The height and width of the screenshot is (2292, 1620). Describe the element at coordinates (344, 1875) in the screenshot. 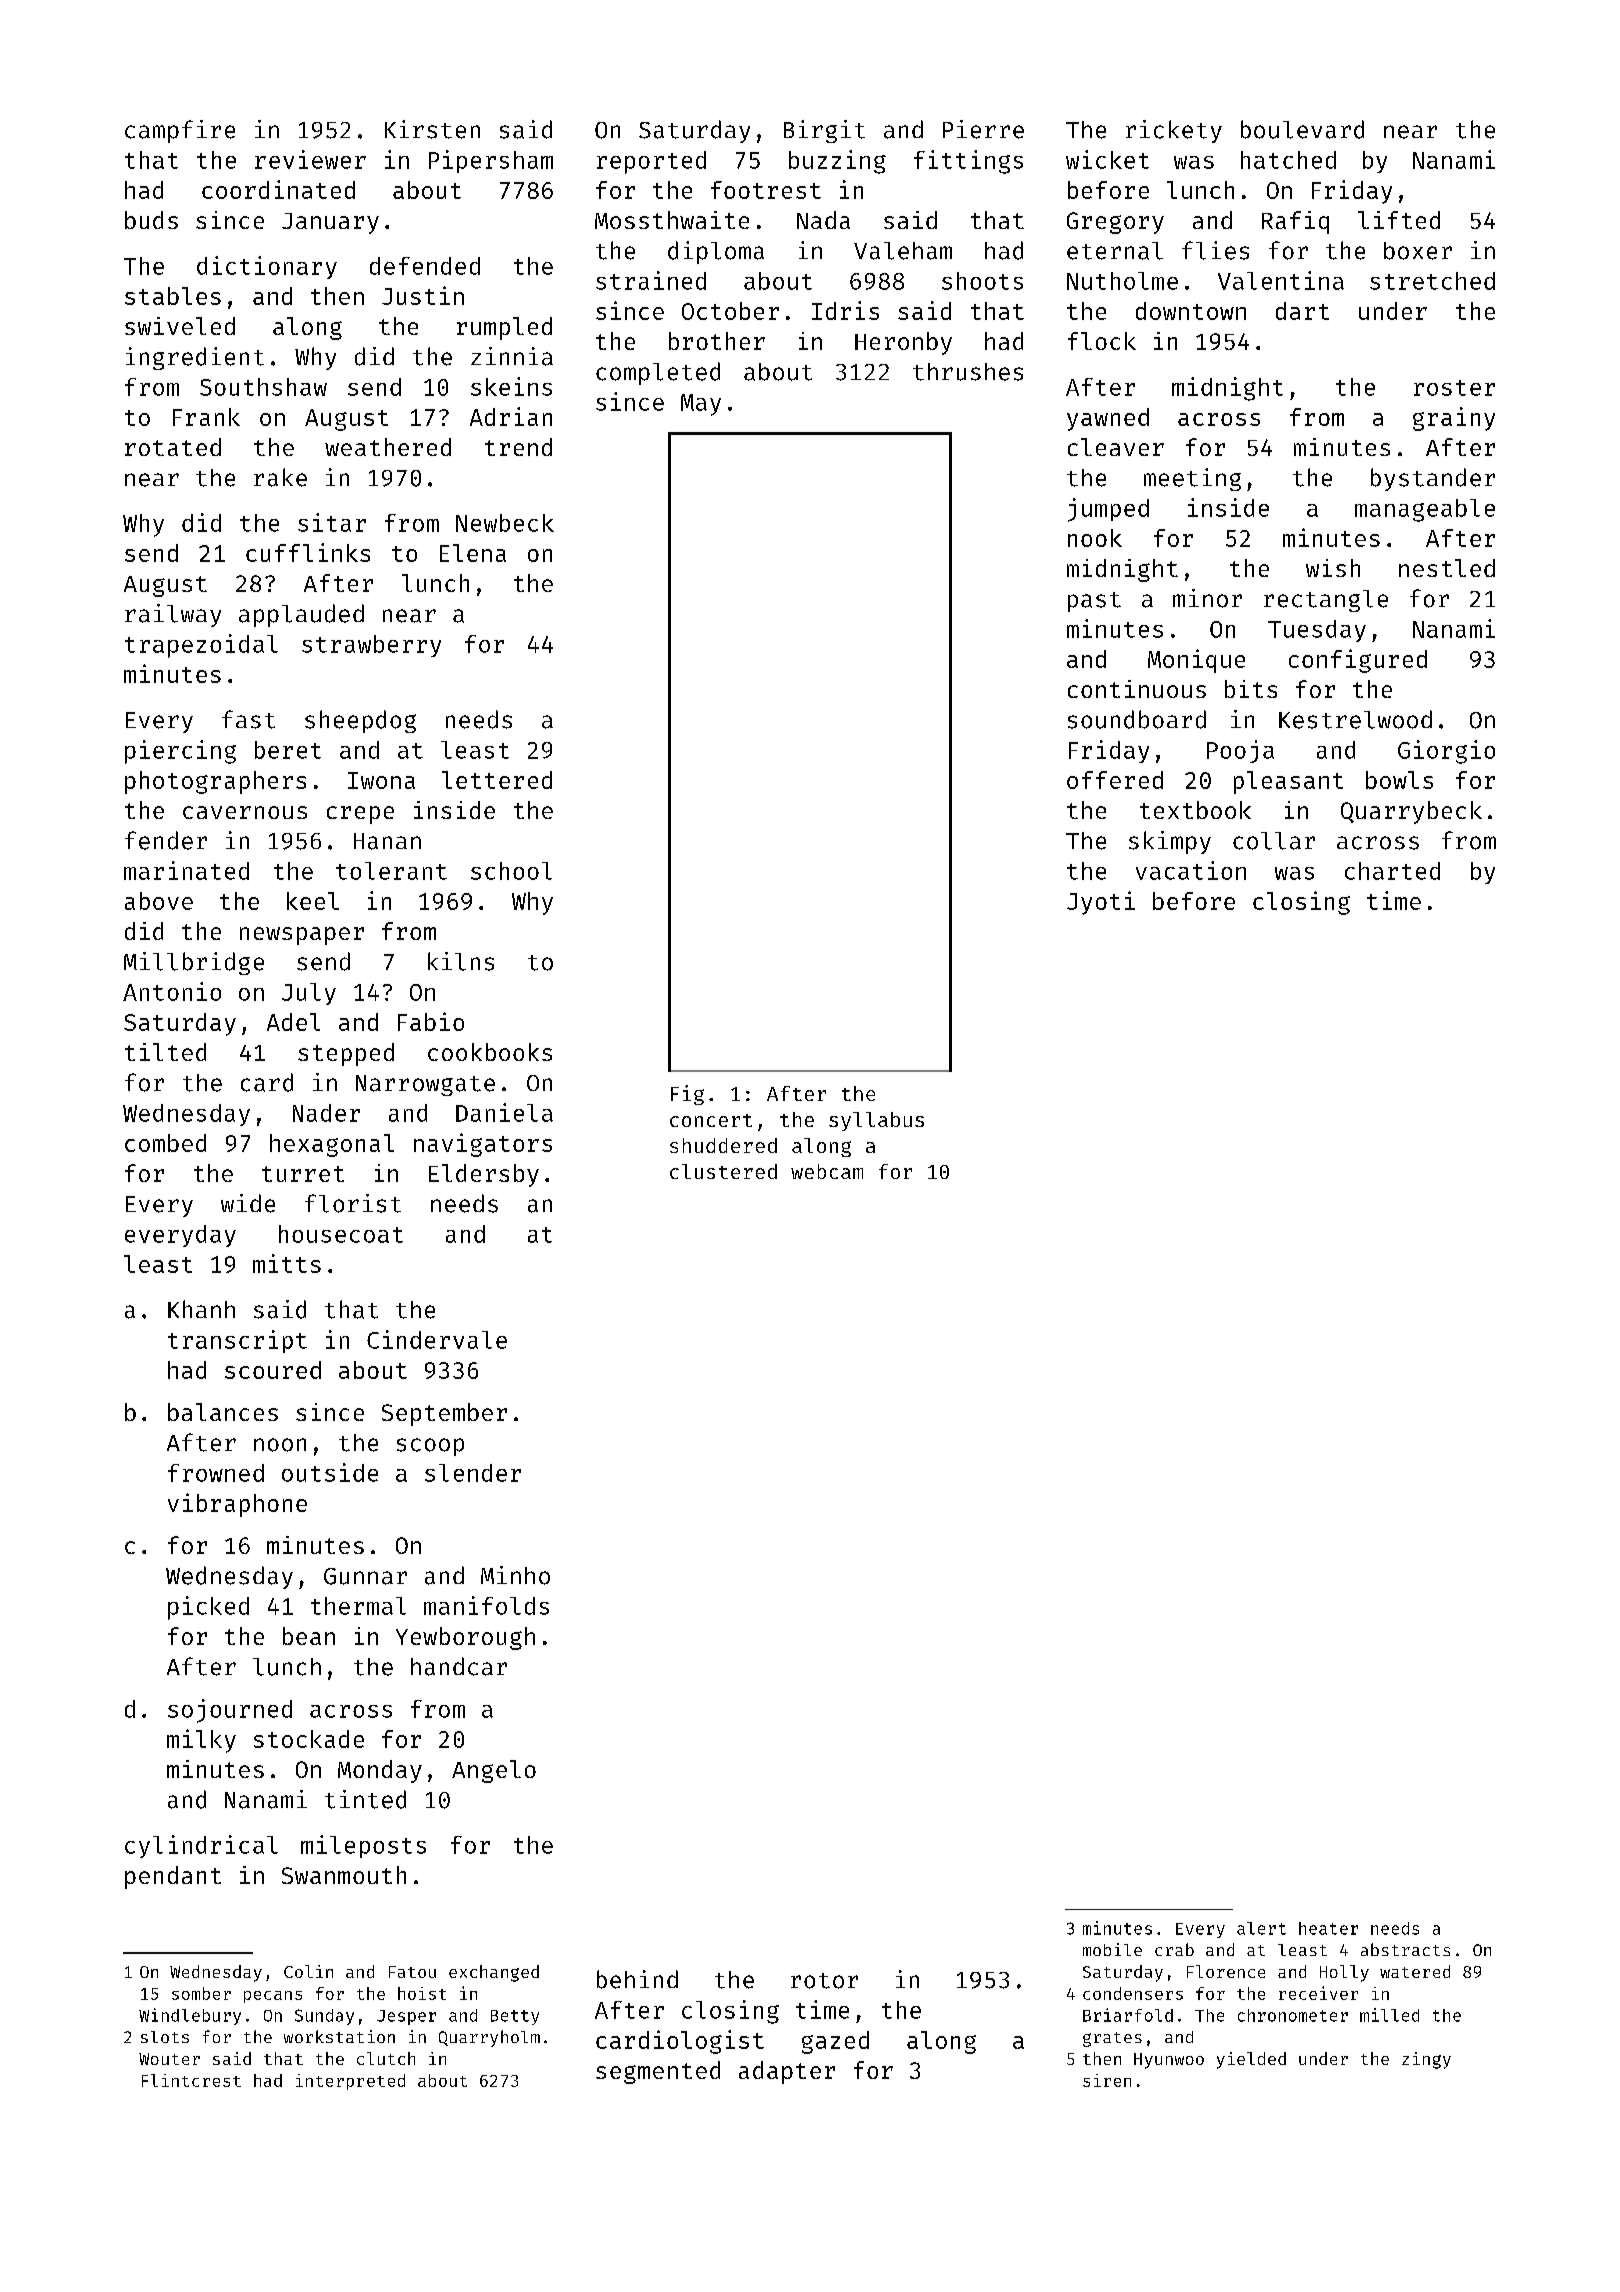

I see `Swanmouth` at that location.
